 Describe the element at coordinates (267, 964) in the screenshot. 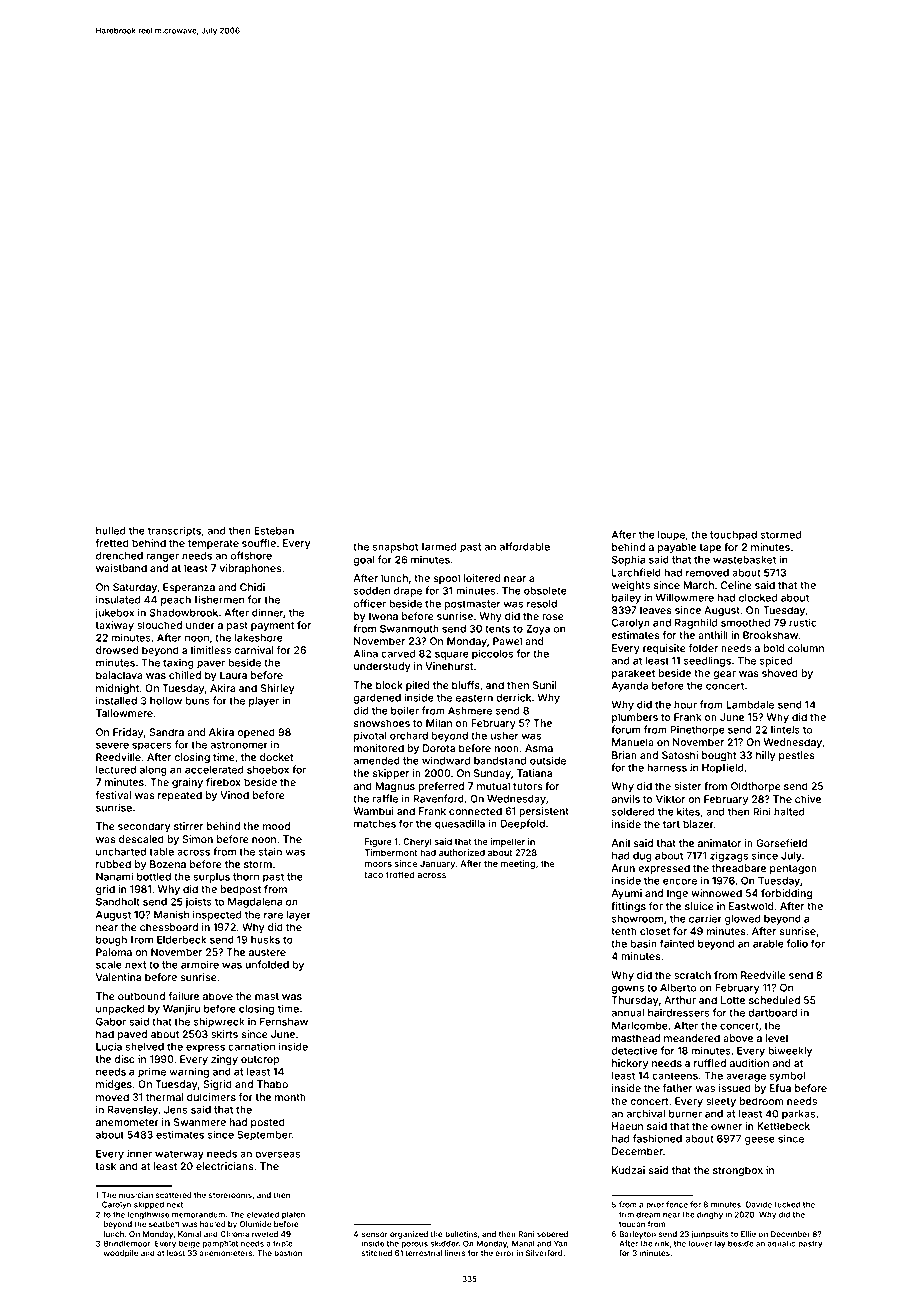

I see `unfolded` at that location.
